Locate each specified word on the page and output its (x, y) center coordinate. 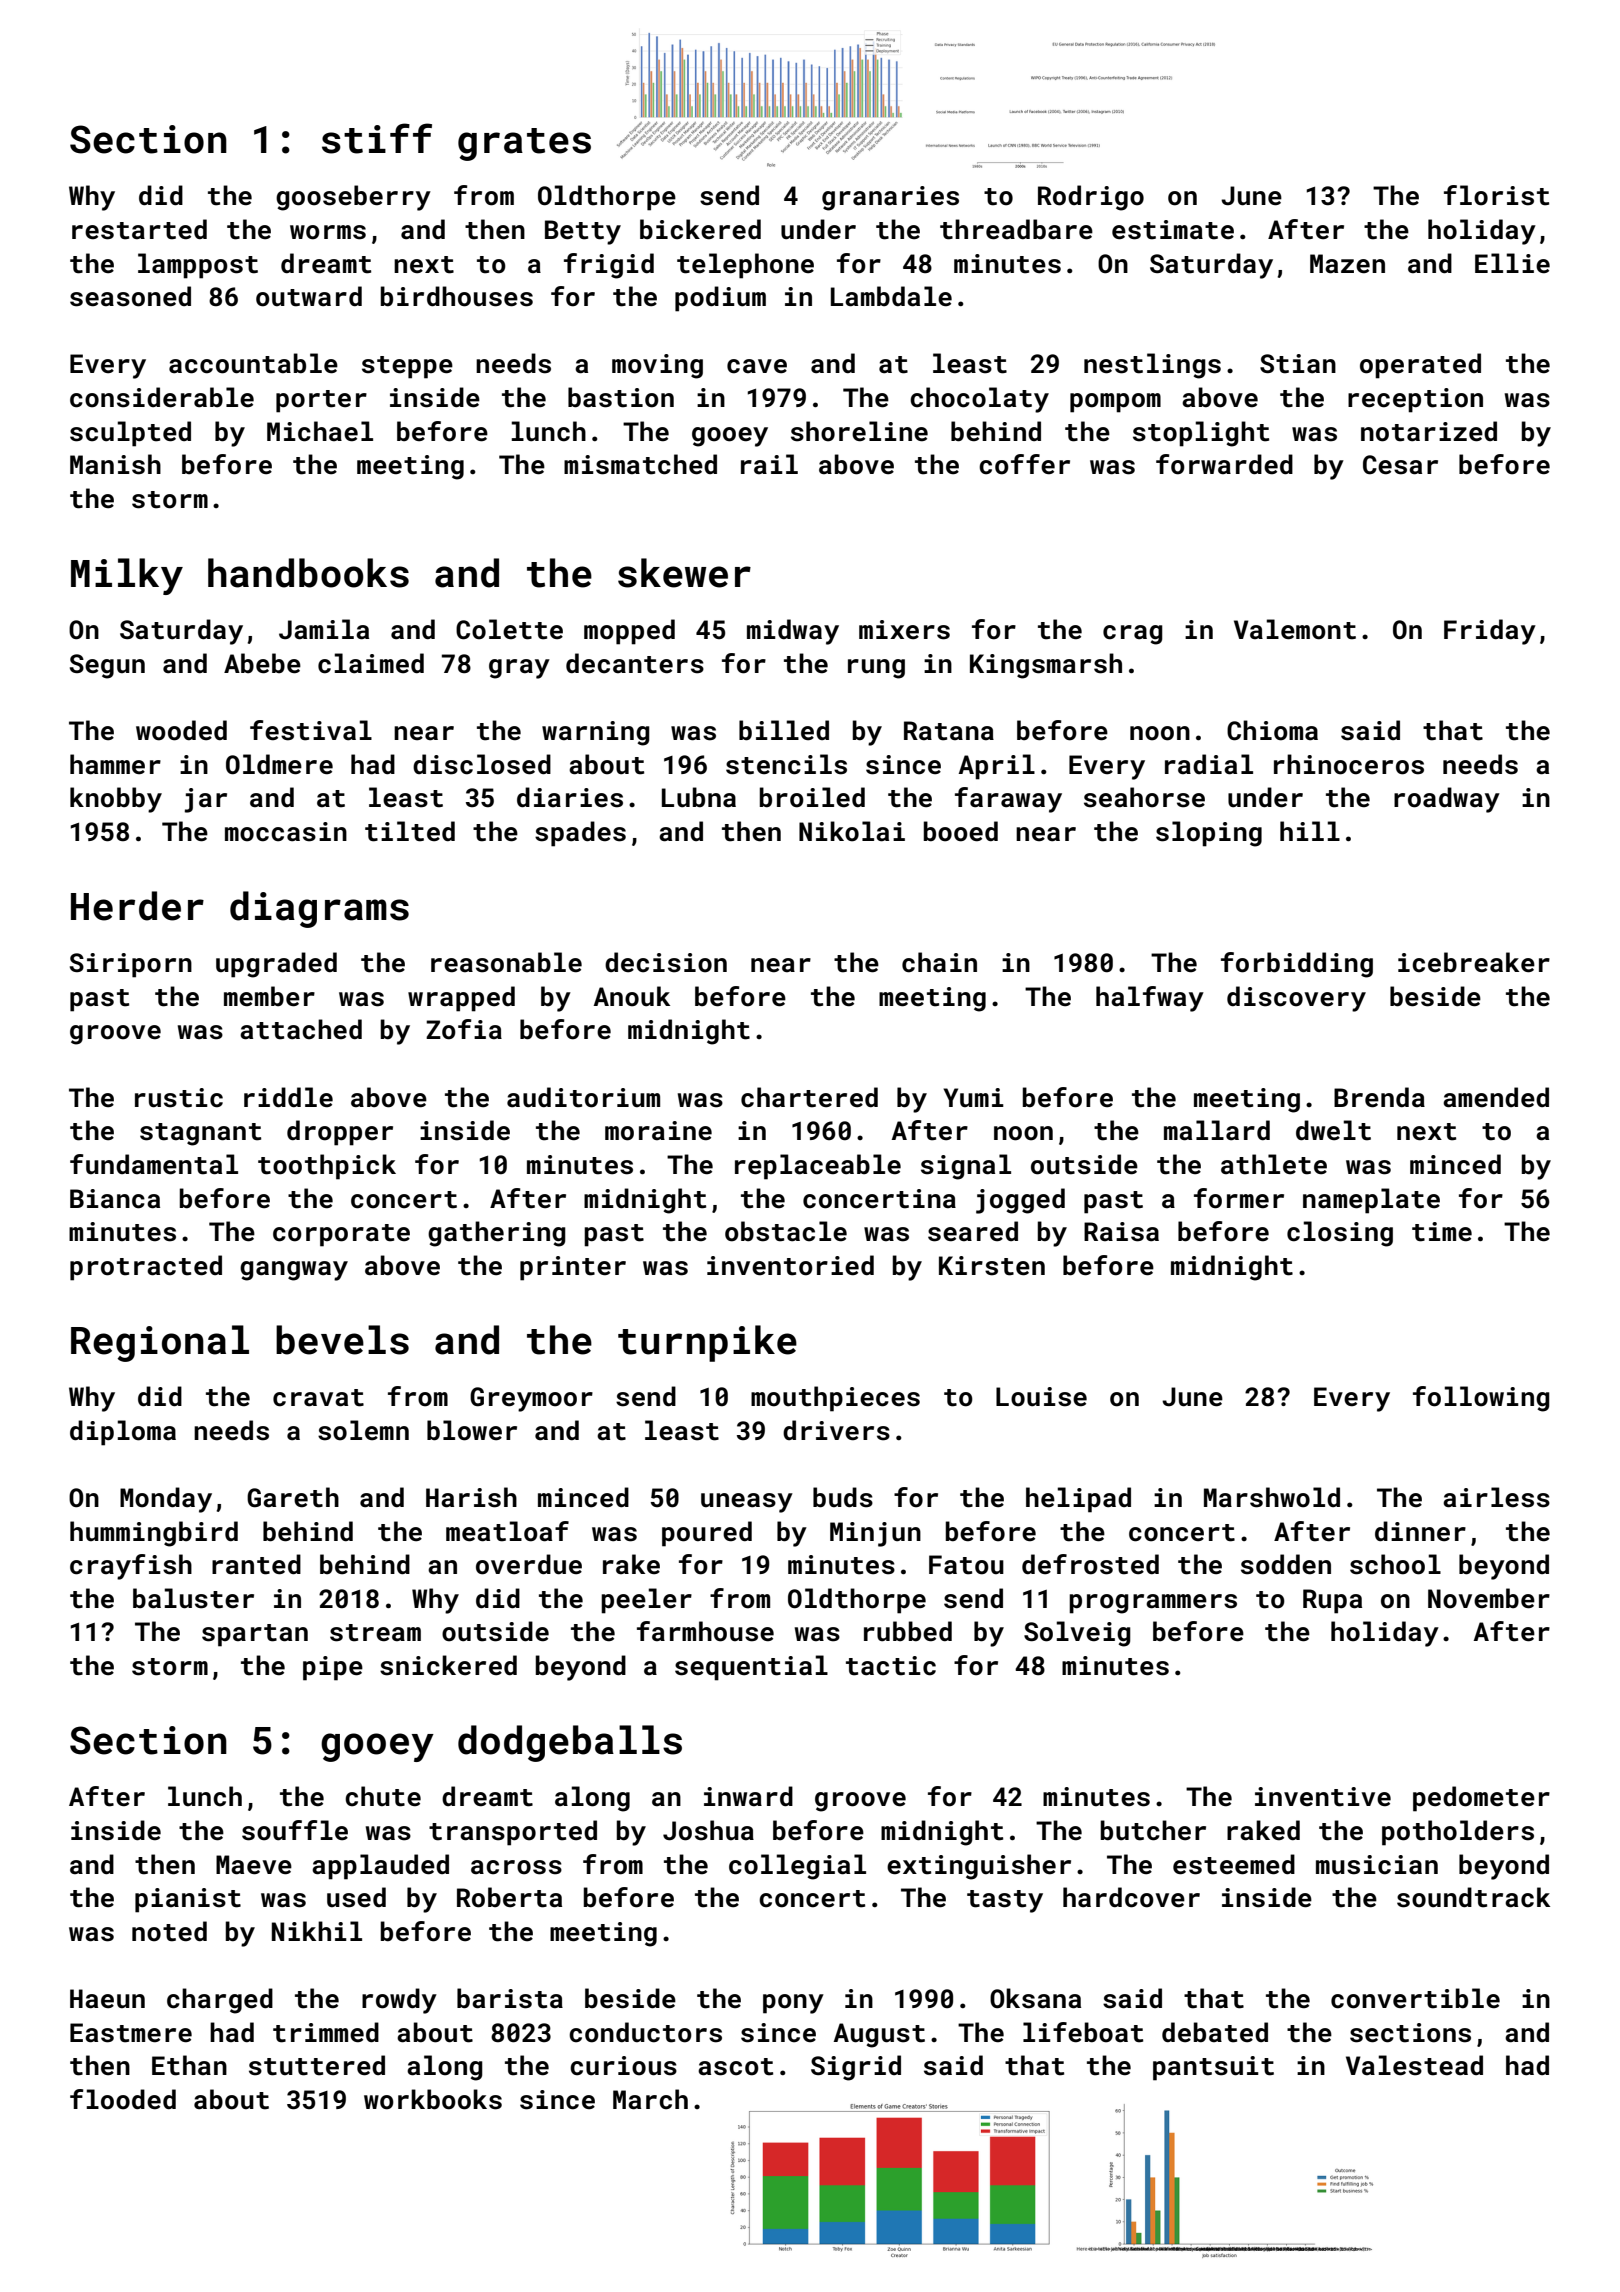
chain (939, 962)
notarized (1429, 431)
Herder (137, 906)
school (1395, 1564)
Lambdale (891, 296)
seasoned (130, 296)
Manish (115, 464)
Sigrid (856, 2068)
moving (657, 366)
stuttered (317, 2065)
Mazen (1347, 264)
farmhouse (705, 1631)
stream (375, 1633)
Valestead (1414, 2065)
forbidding (1297, 965)
